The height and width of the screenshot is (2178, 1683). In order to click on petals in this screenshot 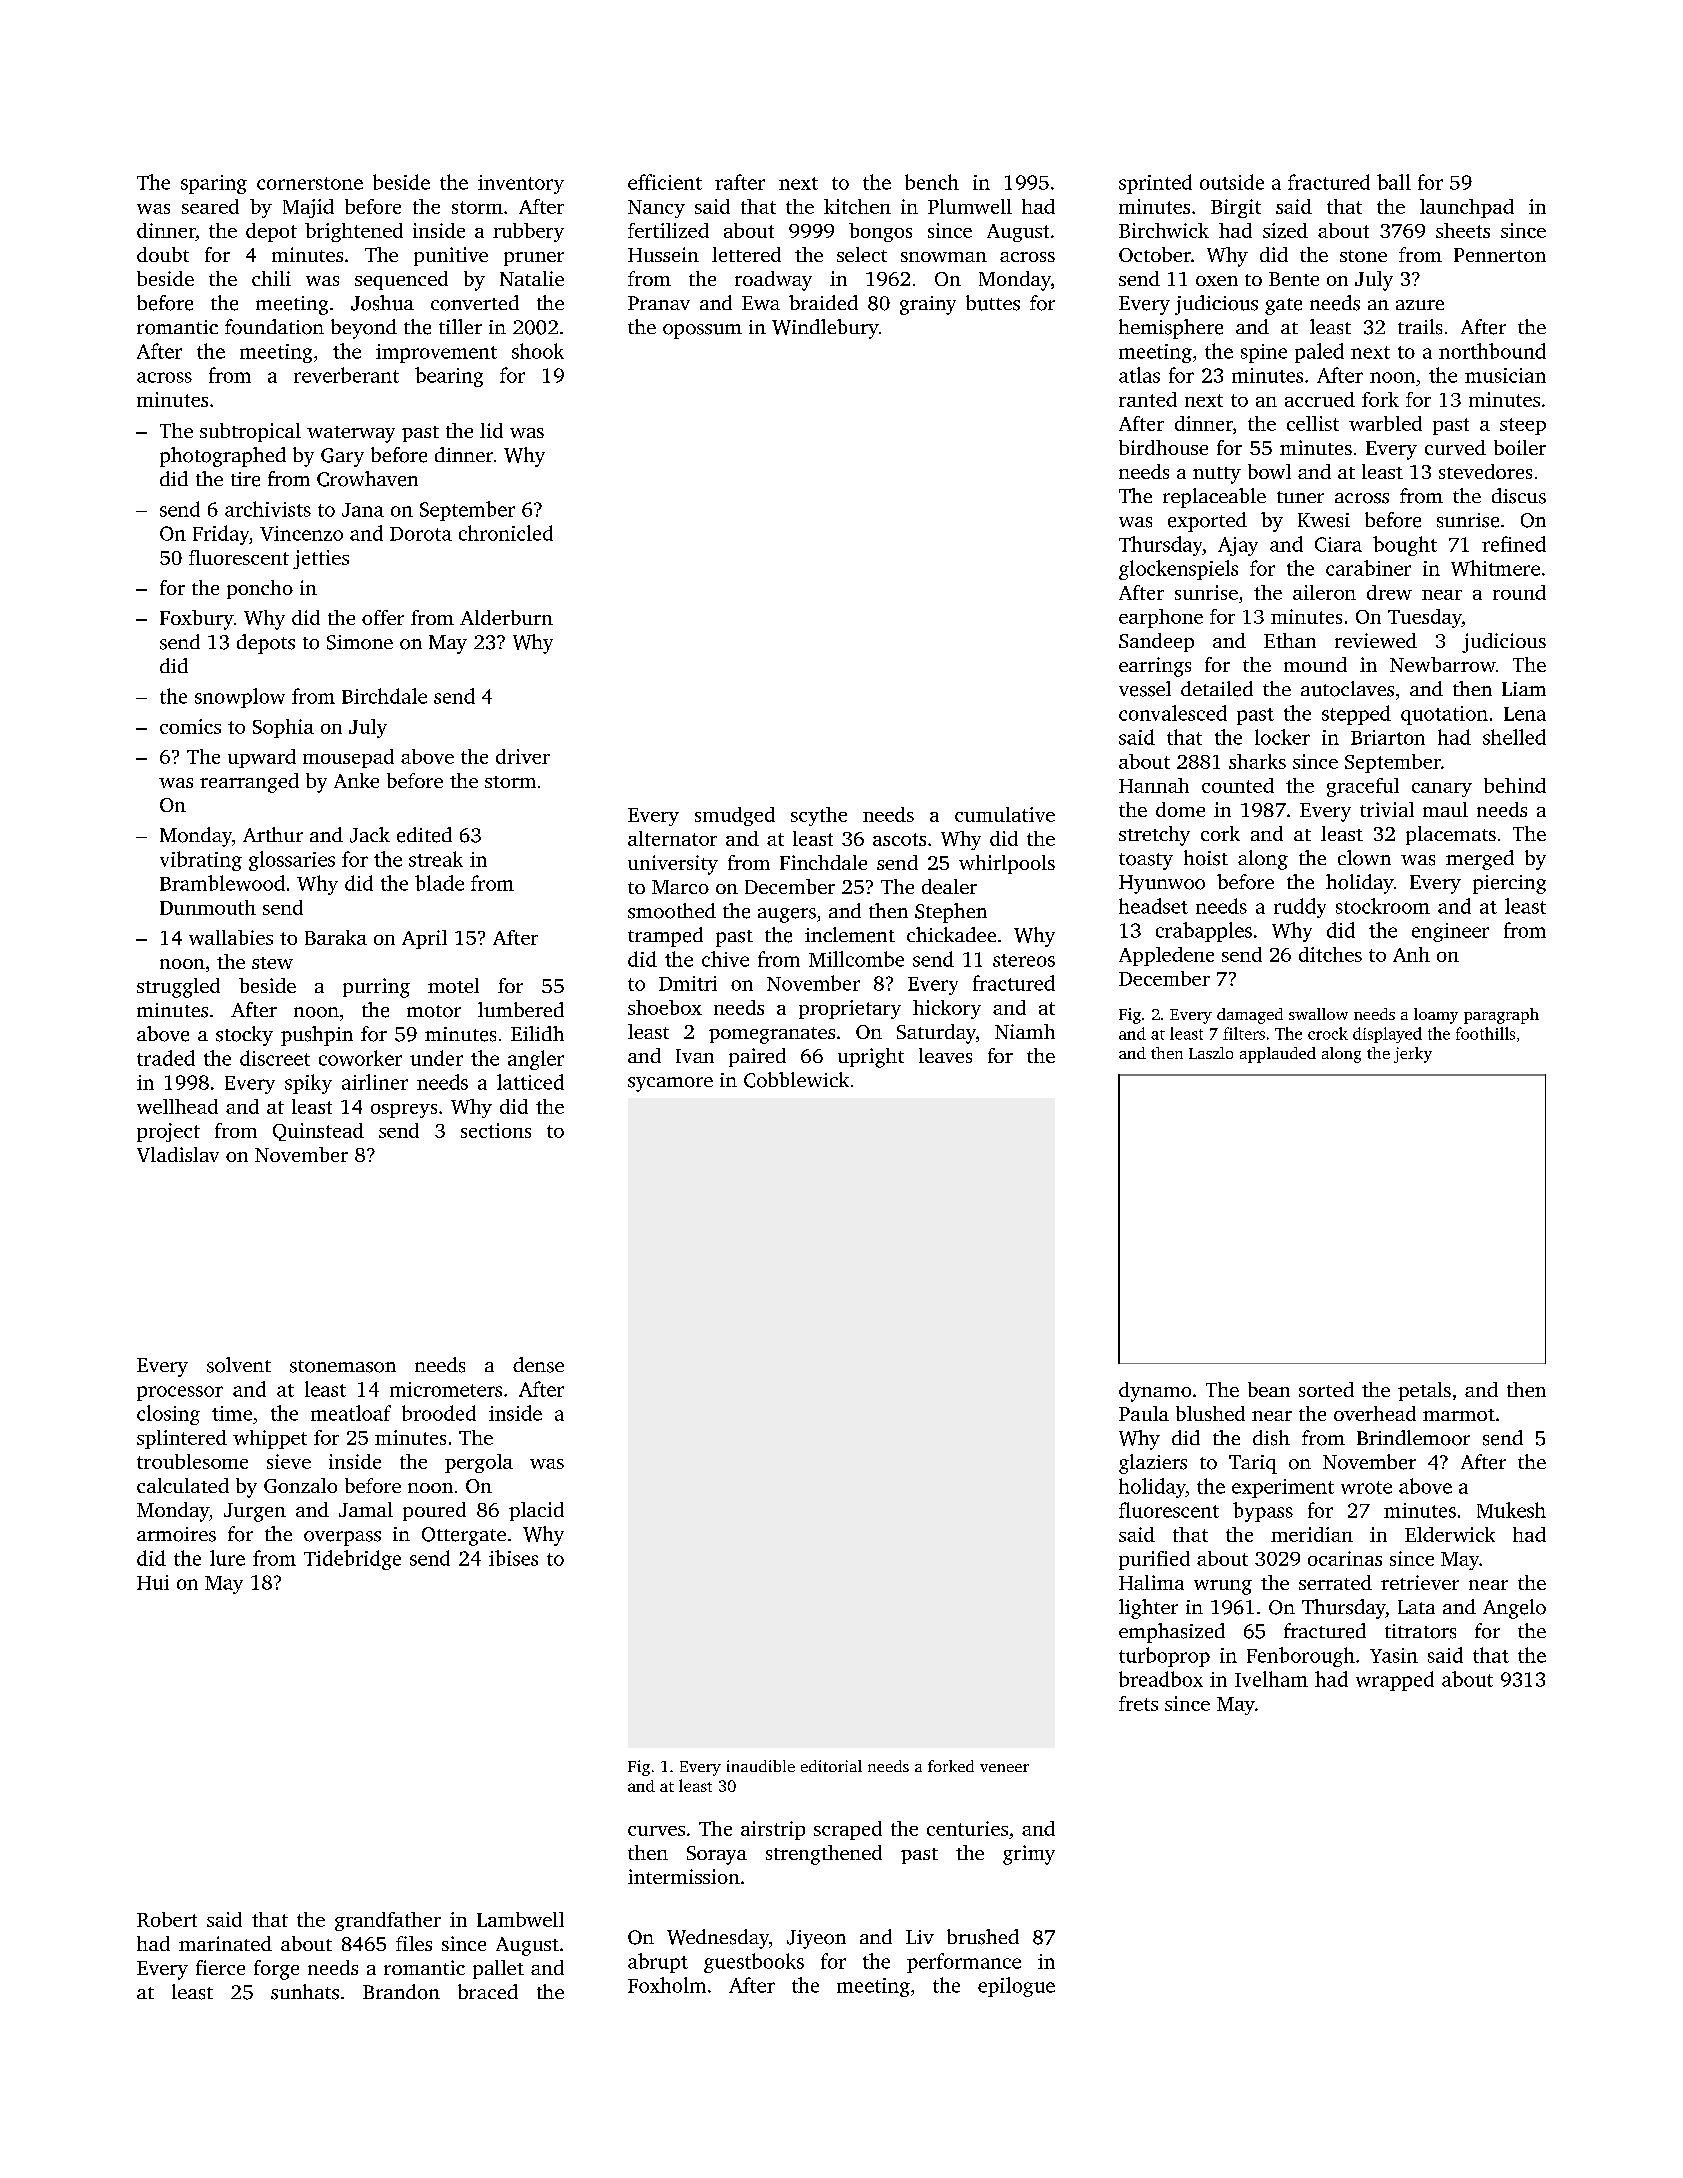, I will do `click(1424, 1391)`.
